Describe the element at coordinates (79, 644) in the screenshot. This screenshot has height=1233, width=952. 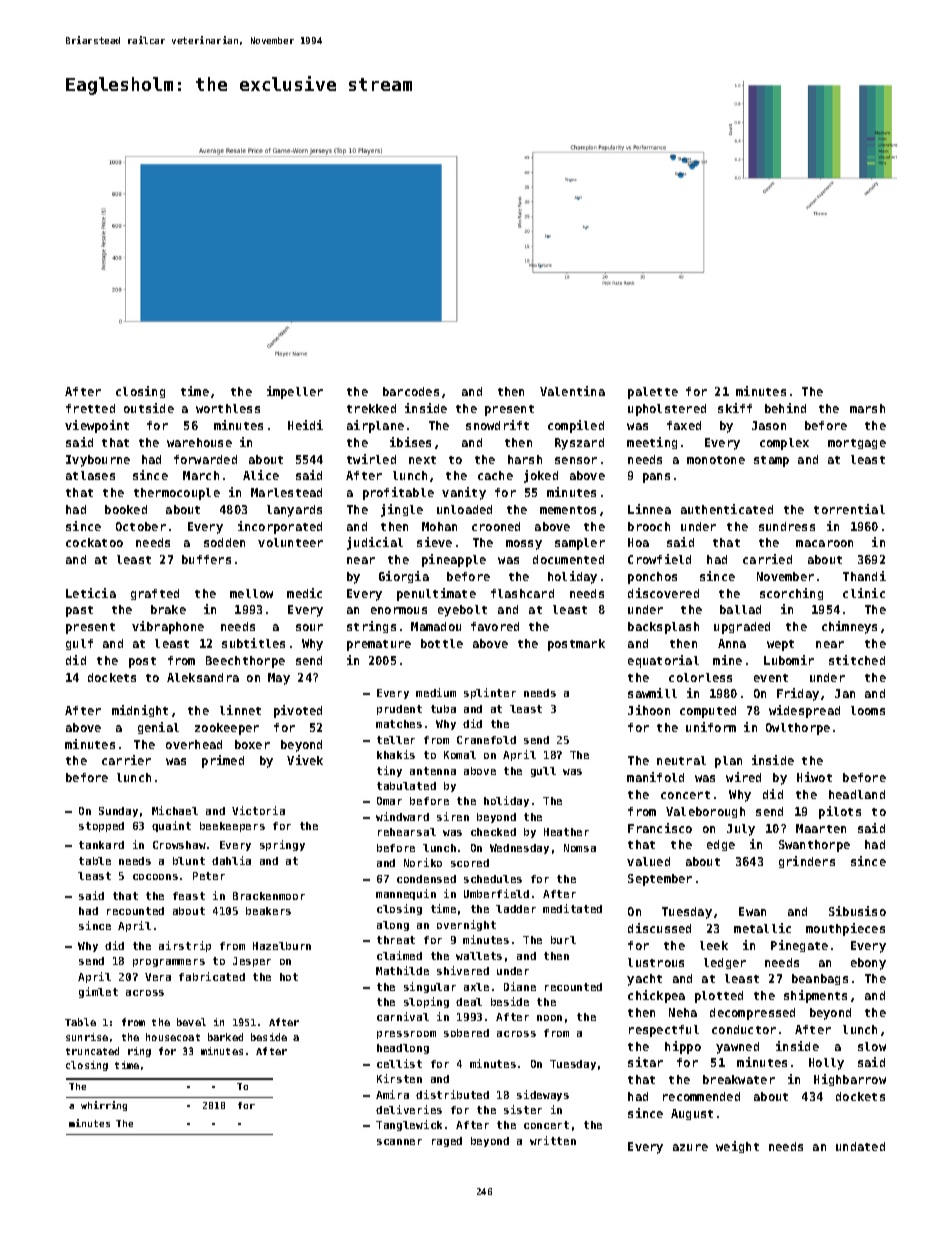
I see `gulf` at that location.
